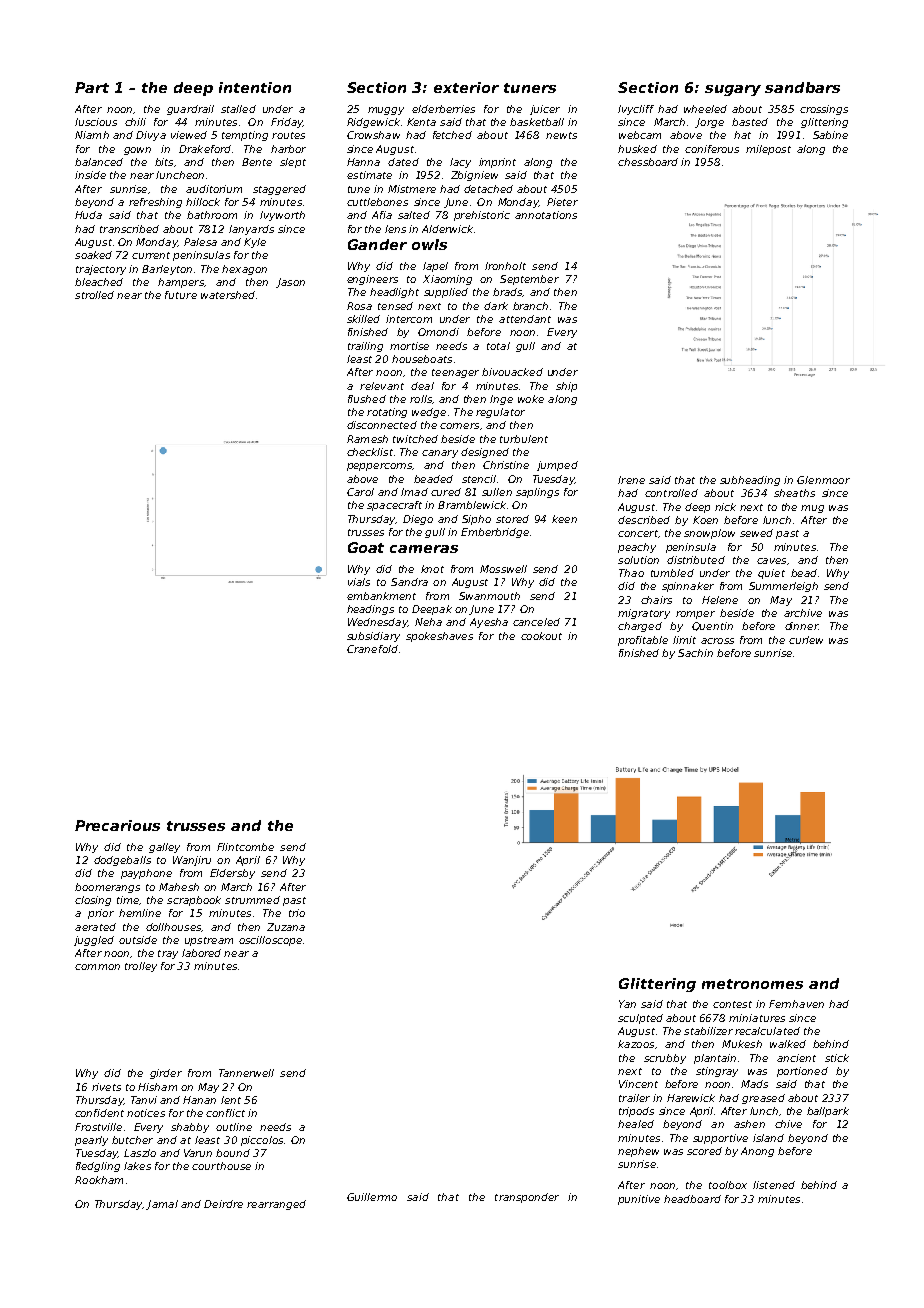  Describe the element at coordinates (627, 1004) in the screenshot. I see `Yan` at that location.
